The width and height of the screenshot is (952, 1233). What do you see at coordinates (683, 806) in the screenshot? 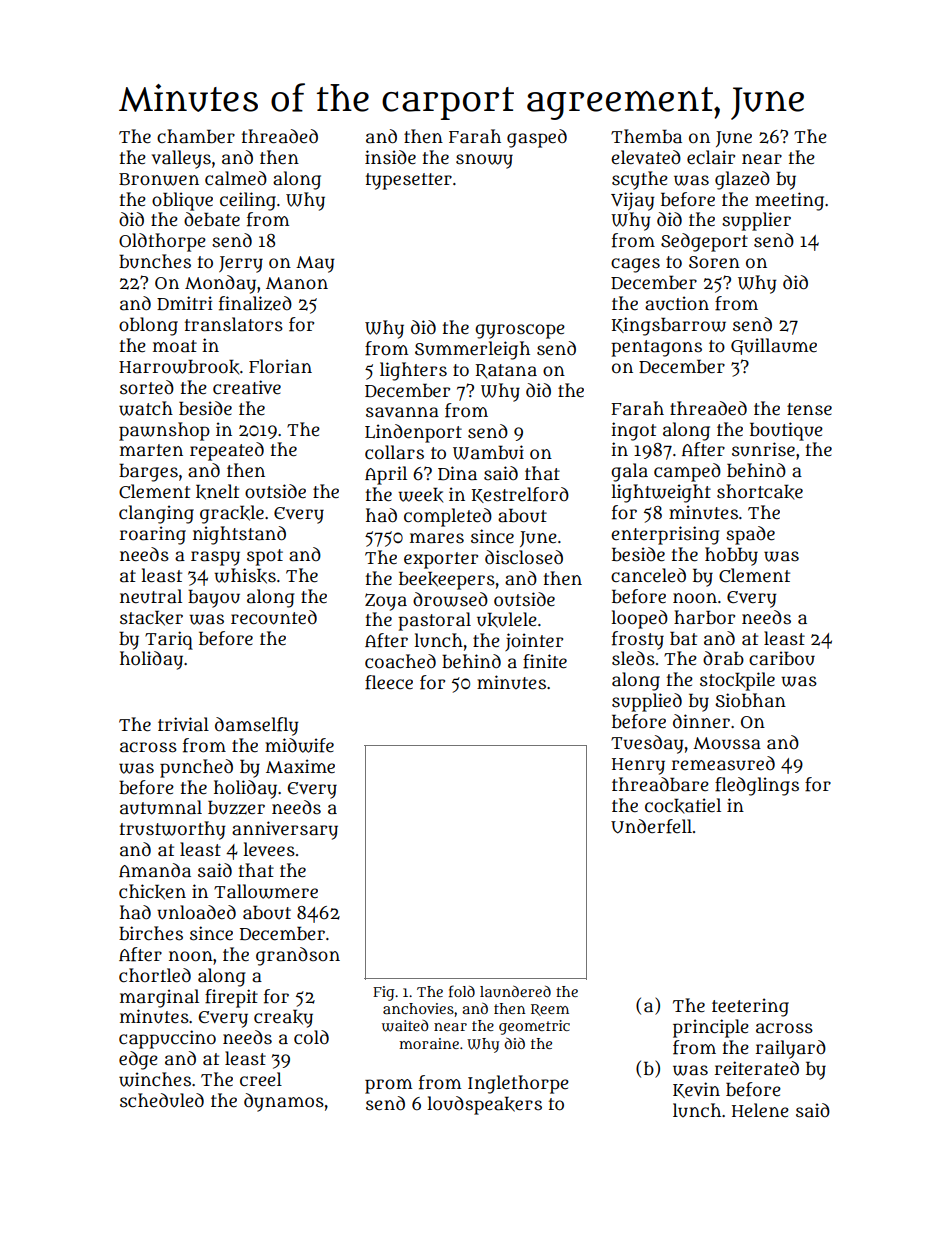
I see `cockatiel` at bounding box center [683, 806].
